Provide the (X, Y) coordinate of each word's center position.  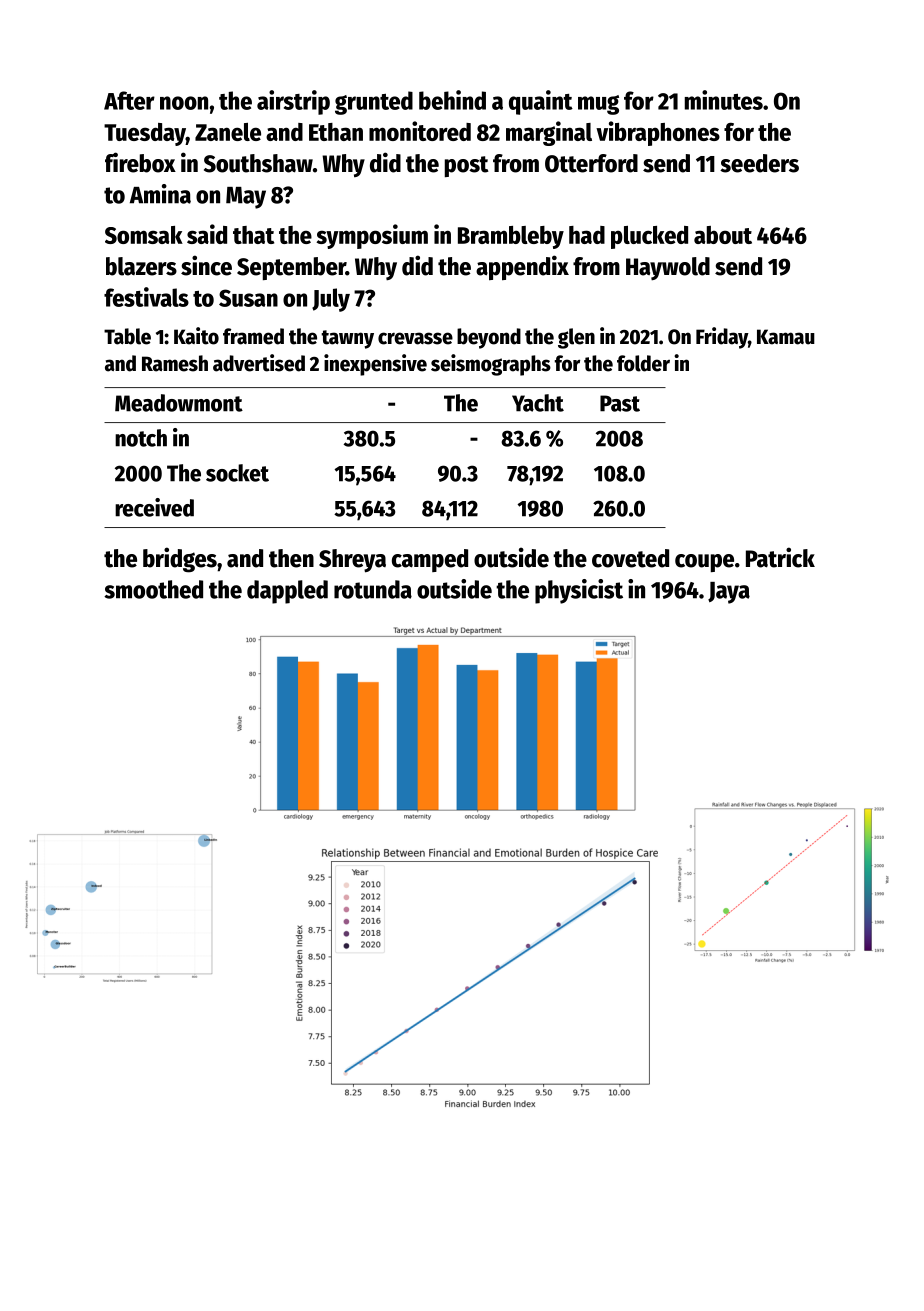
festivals (146, 297)
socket (237, 473)
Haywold (668, 268)
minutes (724, 100)
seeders (759, 163)
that (253, 235)
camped (430, 560)
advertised (259, 363)
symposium (372, 236)
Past (620, 403)
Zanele (228, 132)
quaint (541, 102)
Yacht (538, 403)
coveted (630, 558)
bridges (180, 560)
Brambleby (511, 237)
